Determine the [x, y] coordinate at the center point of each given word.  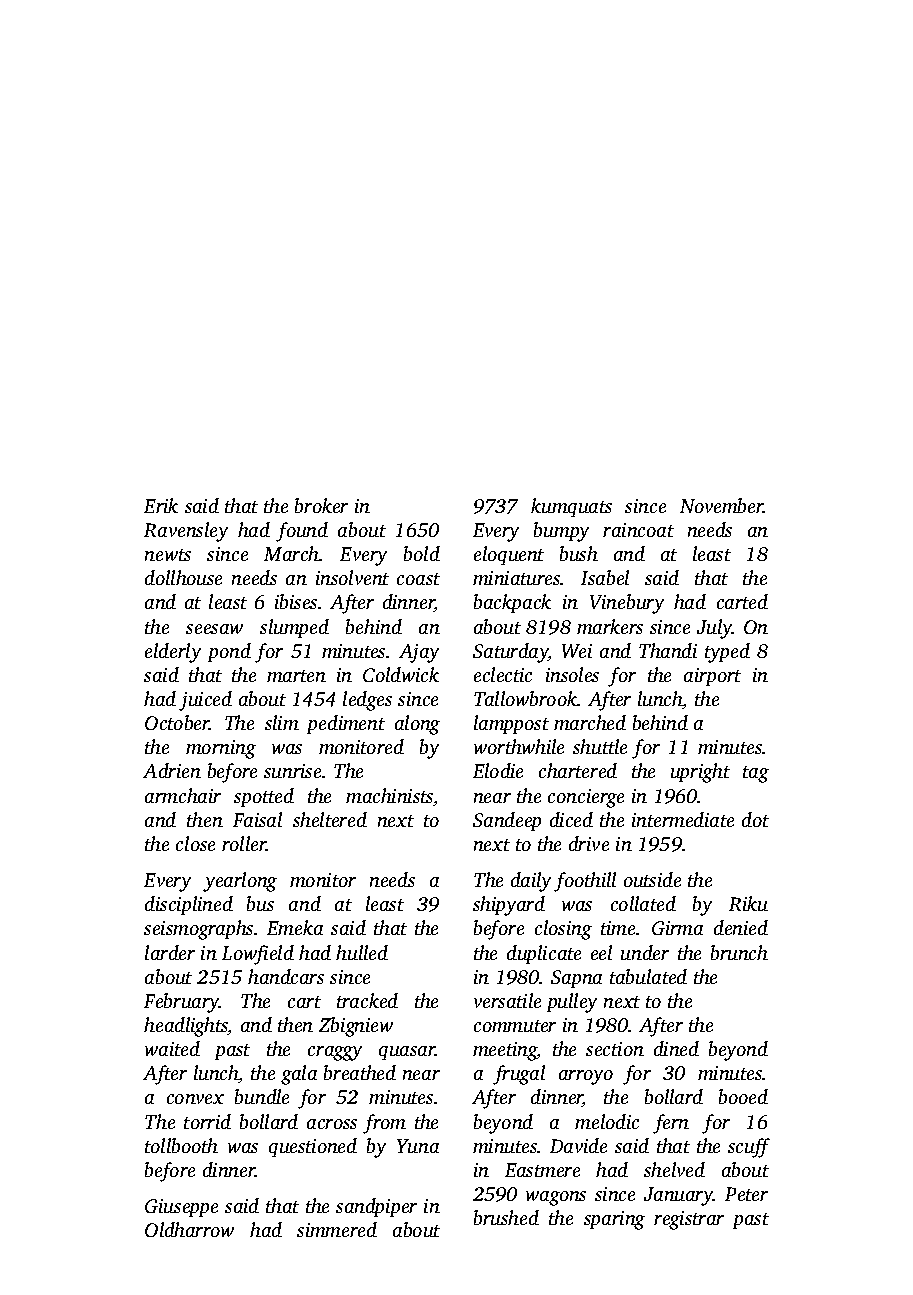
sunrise [292, 771]
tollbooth [181, 1145]
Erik [161, 505]
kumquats [571, 507]
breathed [360, 1072]
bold [422, 553]
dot [755, 819]
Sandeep [507, 821]
